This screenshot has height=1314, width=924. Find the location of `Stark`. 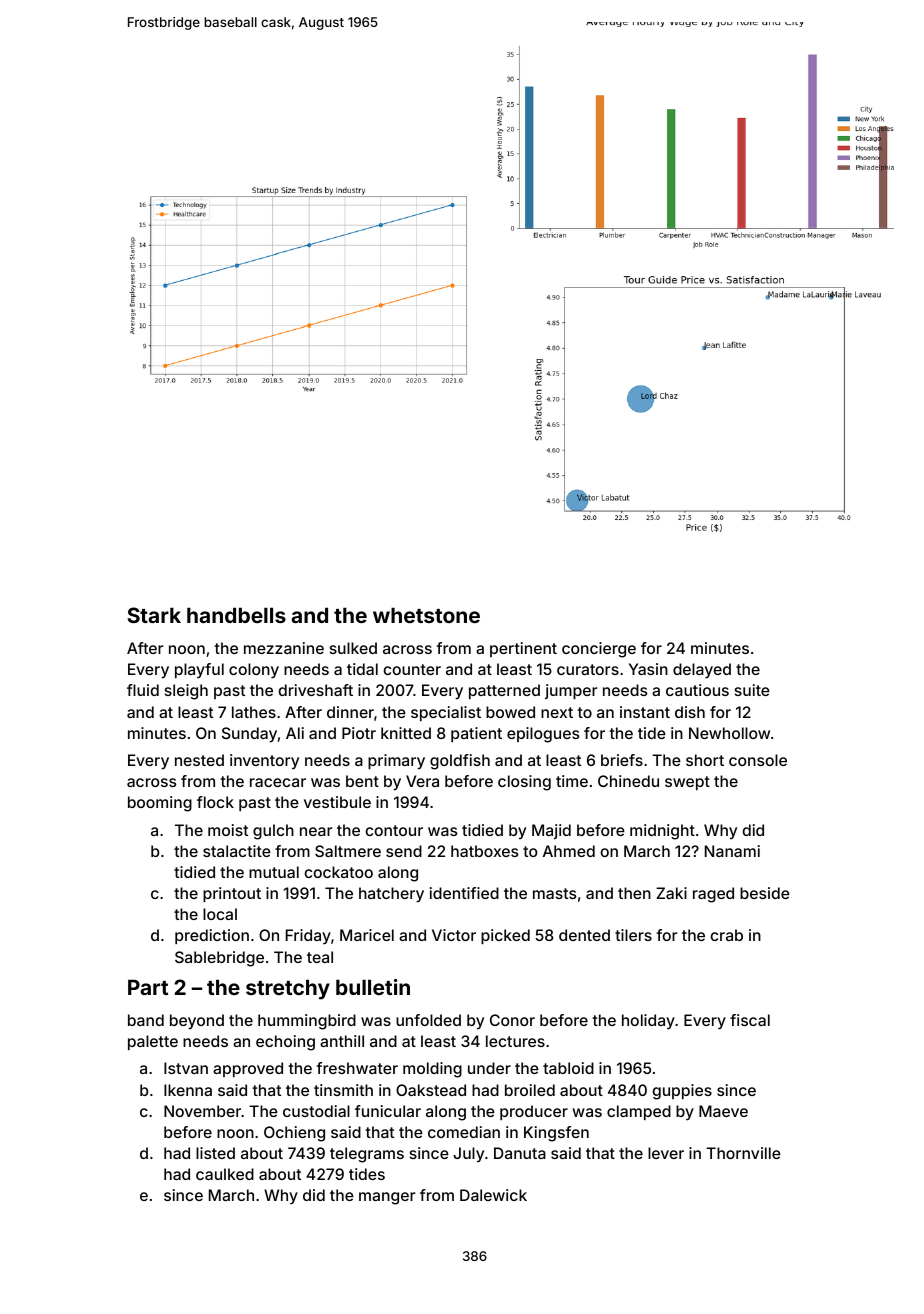

Stark is located at coordinates (154, 615).
